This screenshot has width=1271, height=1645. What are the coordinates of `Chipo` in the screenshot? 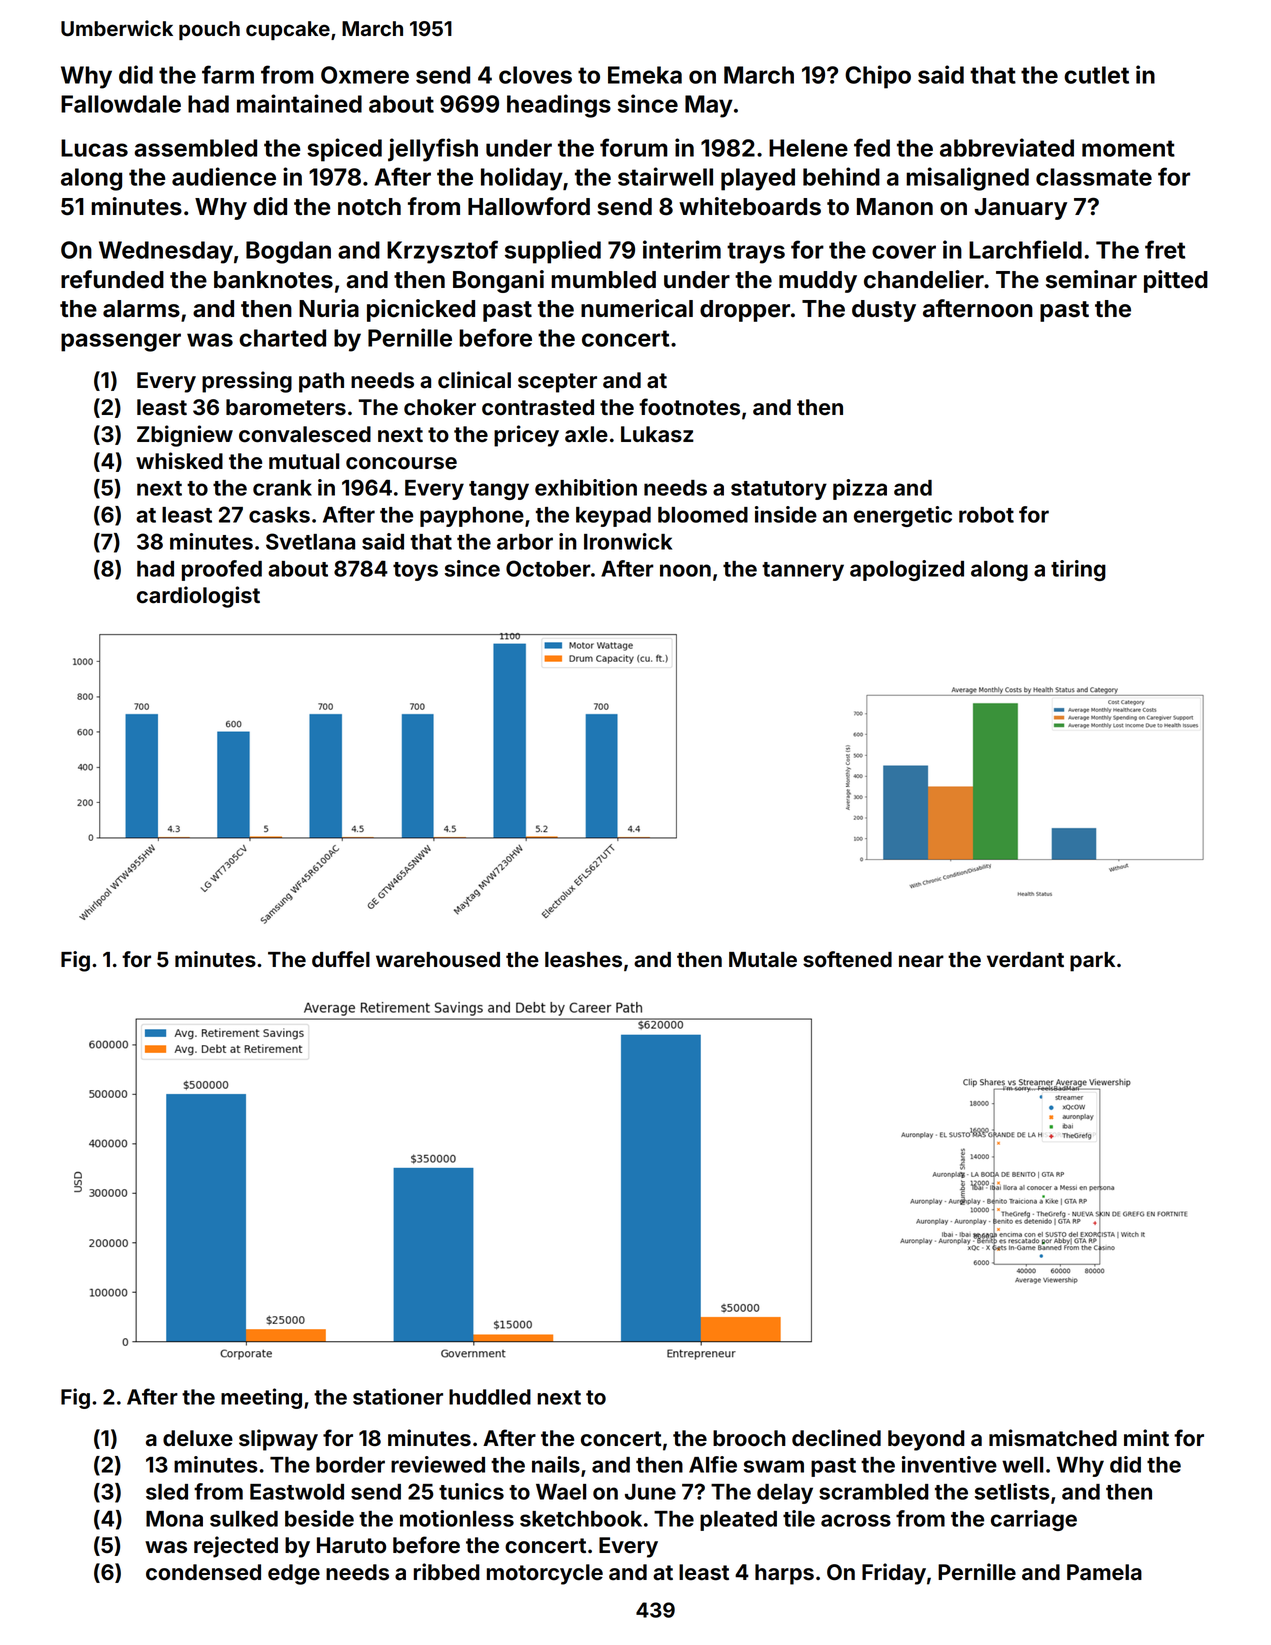 It's located at (878, 77).
